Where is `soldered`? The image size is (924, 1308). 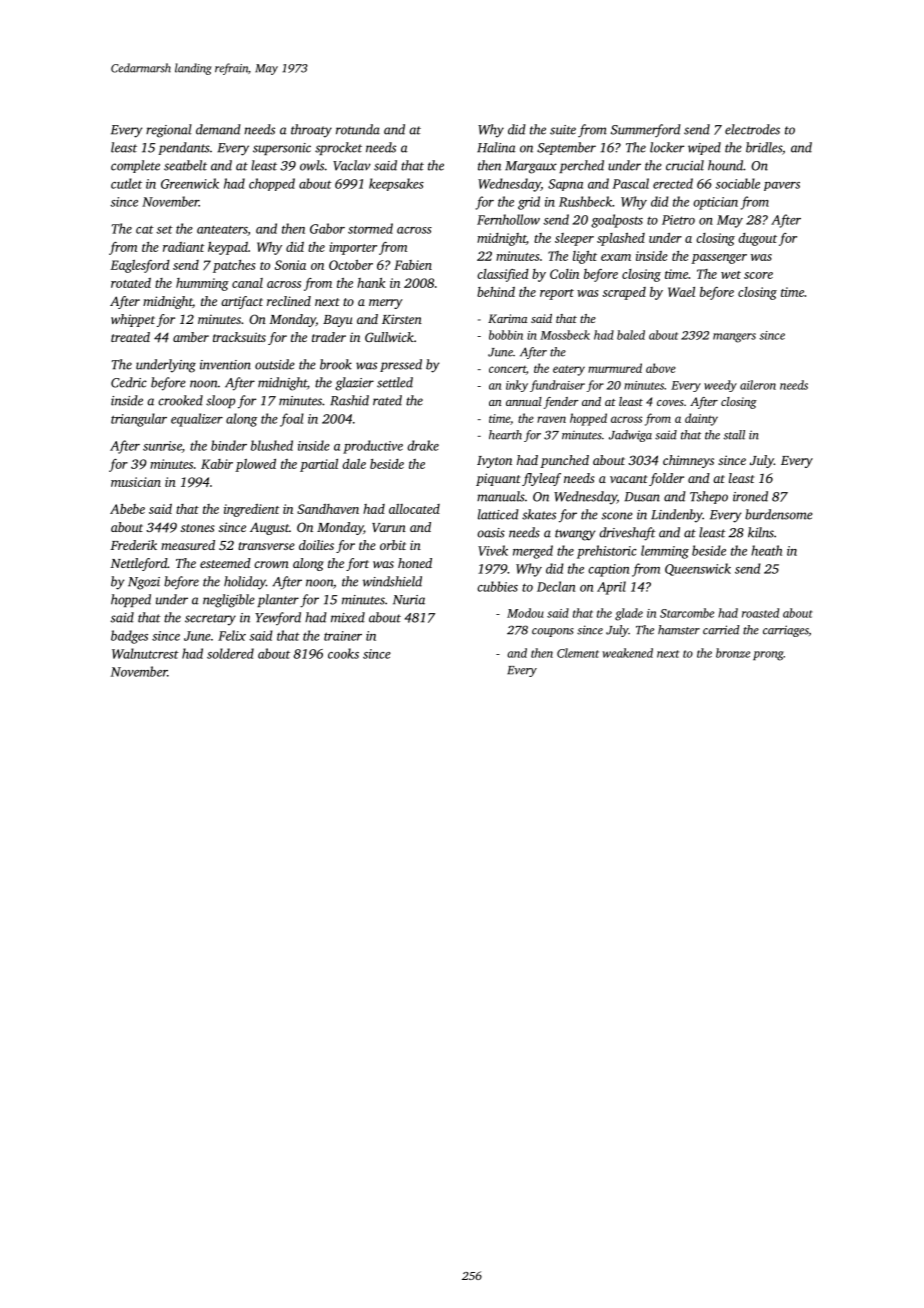
soldered is located at coordinates (230, 653).
